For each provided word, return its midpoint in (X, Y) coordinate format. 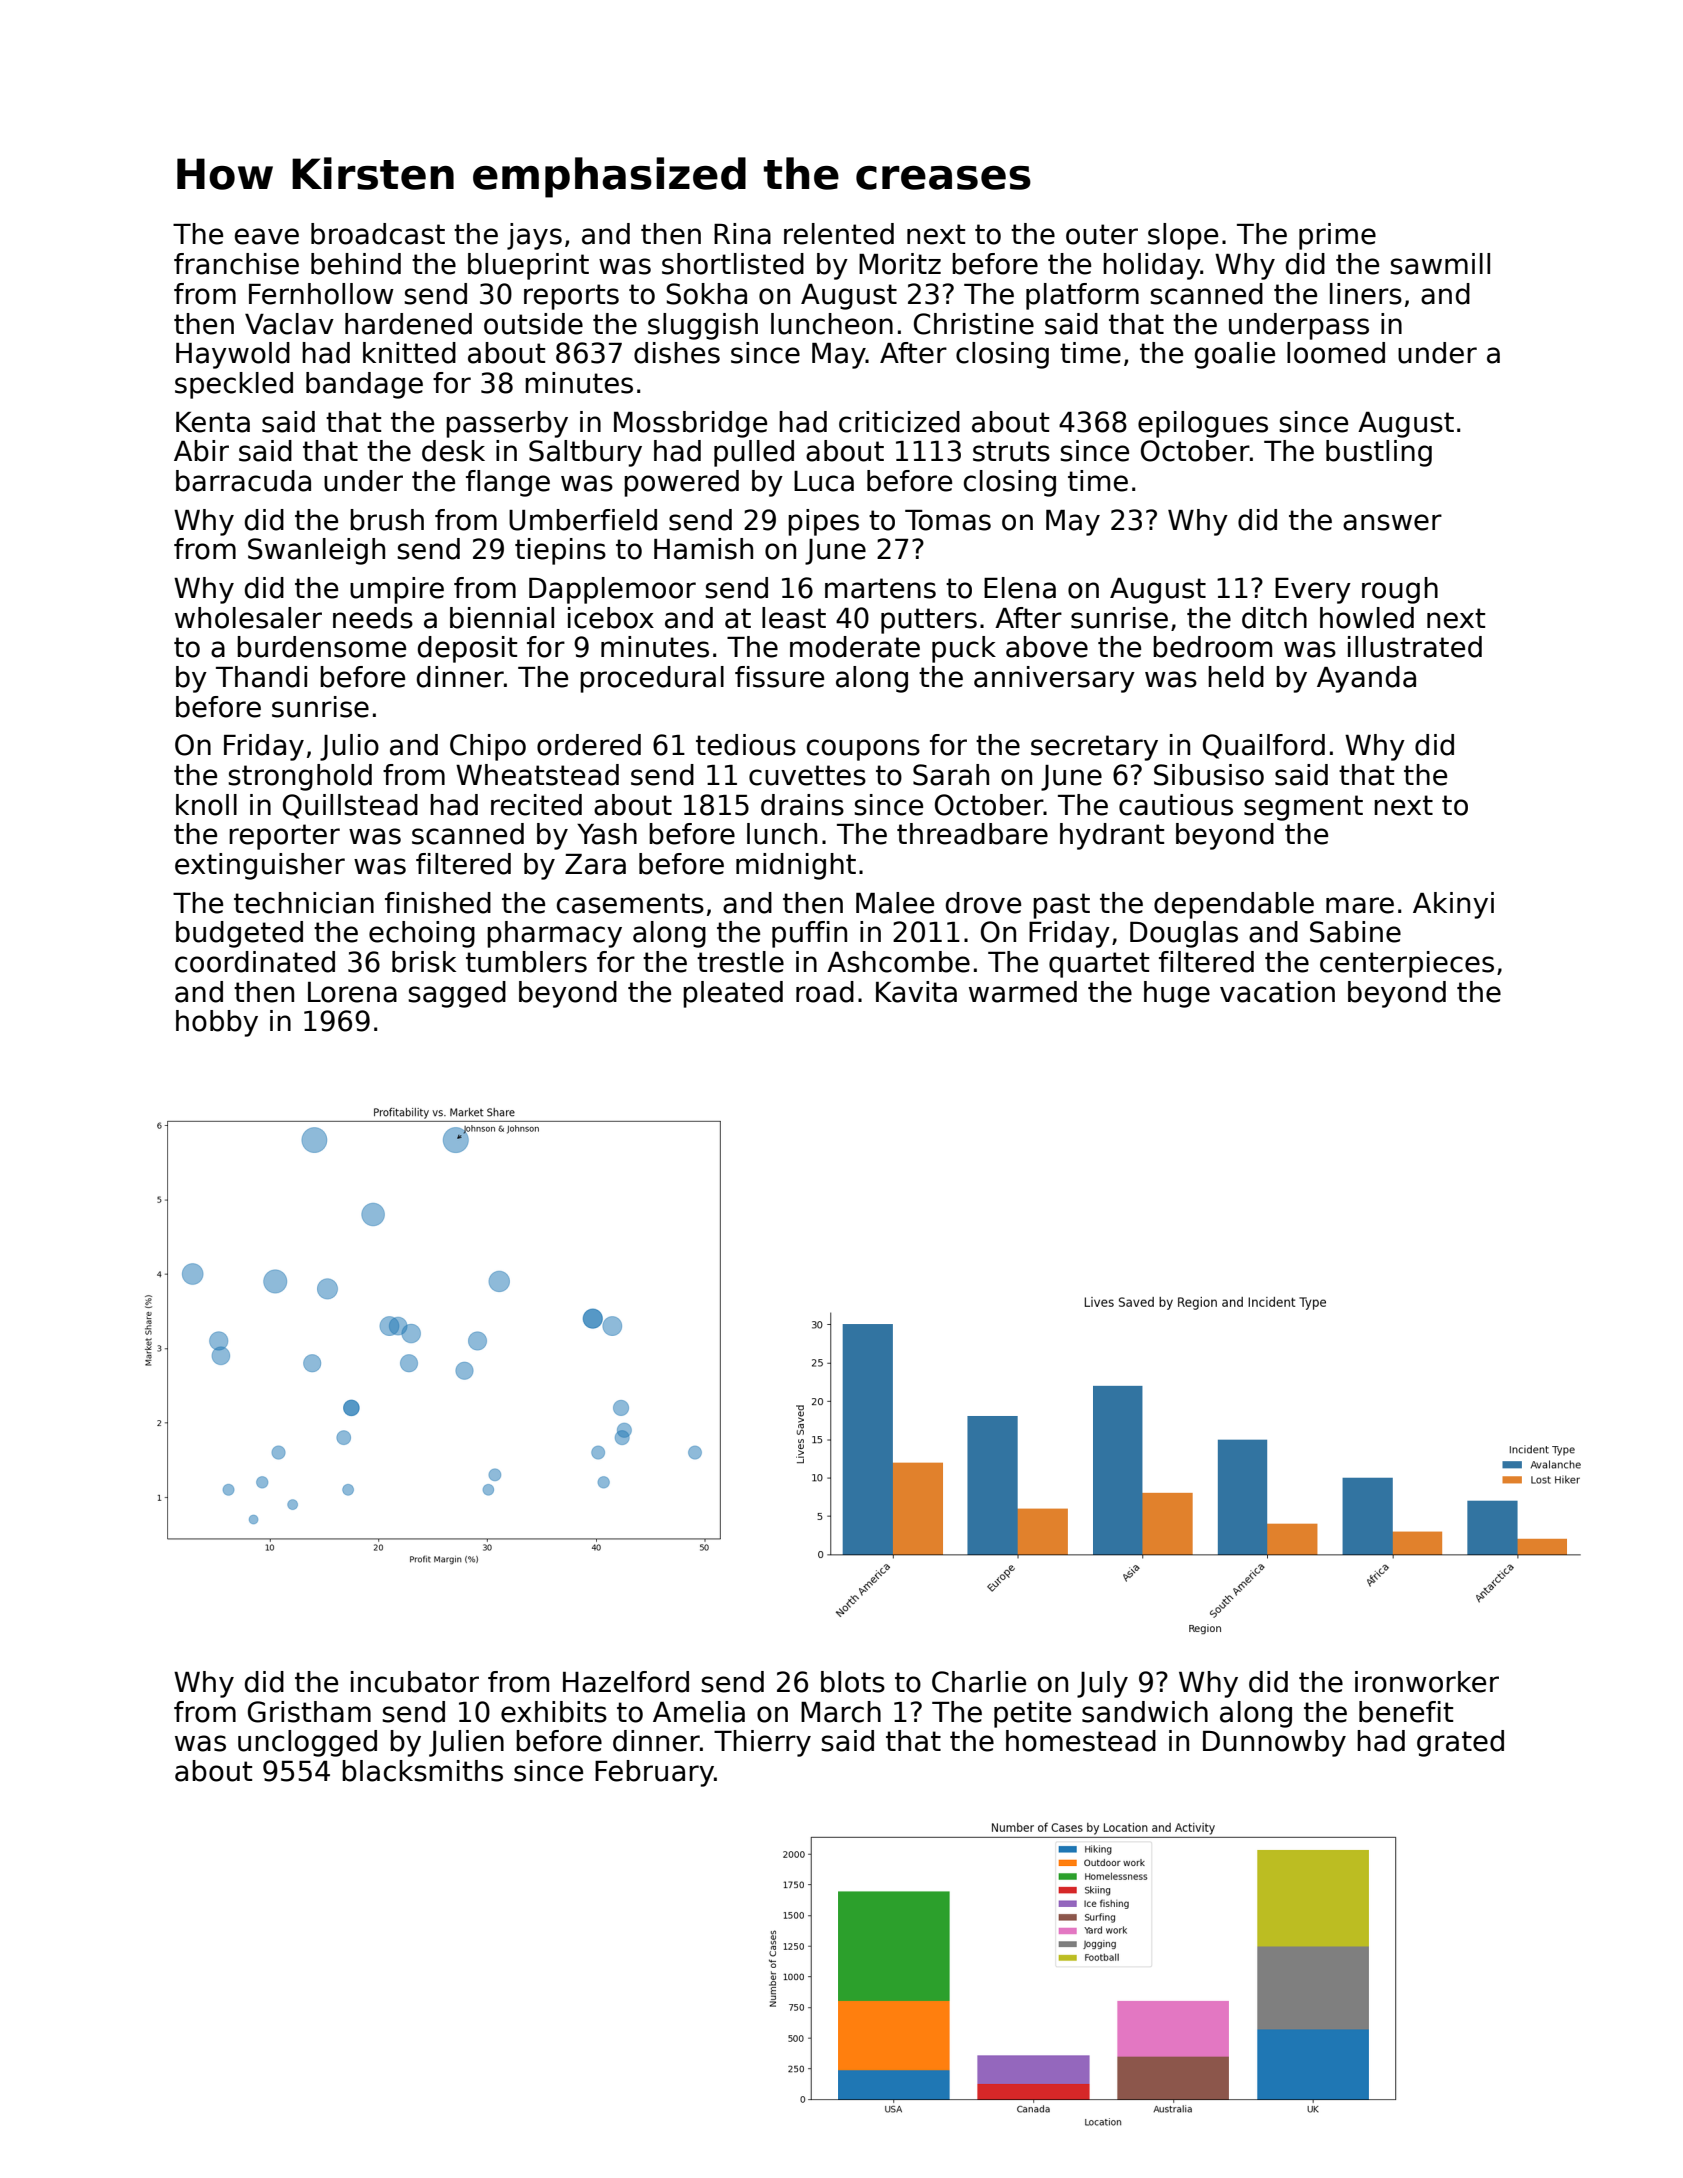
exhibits (554, 1712)
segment (1303, 808)
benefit (1406, 1712)
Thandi (261, 677)
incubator (415, 1682)
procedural (652, 679)
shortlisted (733, 264)
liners (1366, 294)
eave (267, 236)
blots (853, 1682)
